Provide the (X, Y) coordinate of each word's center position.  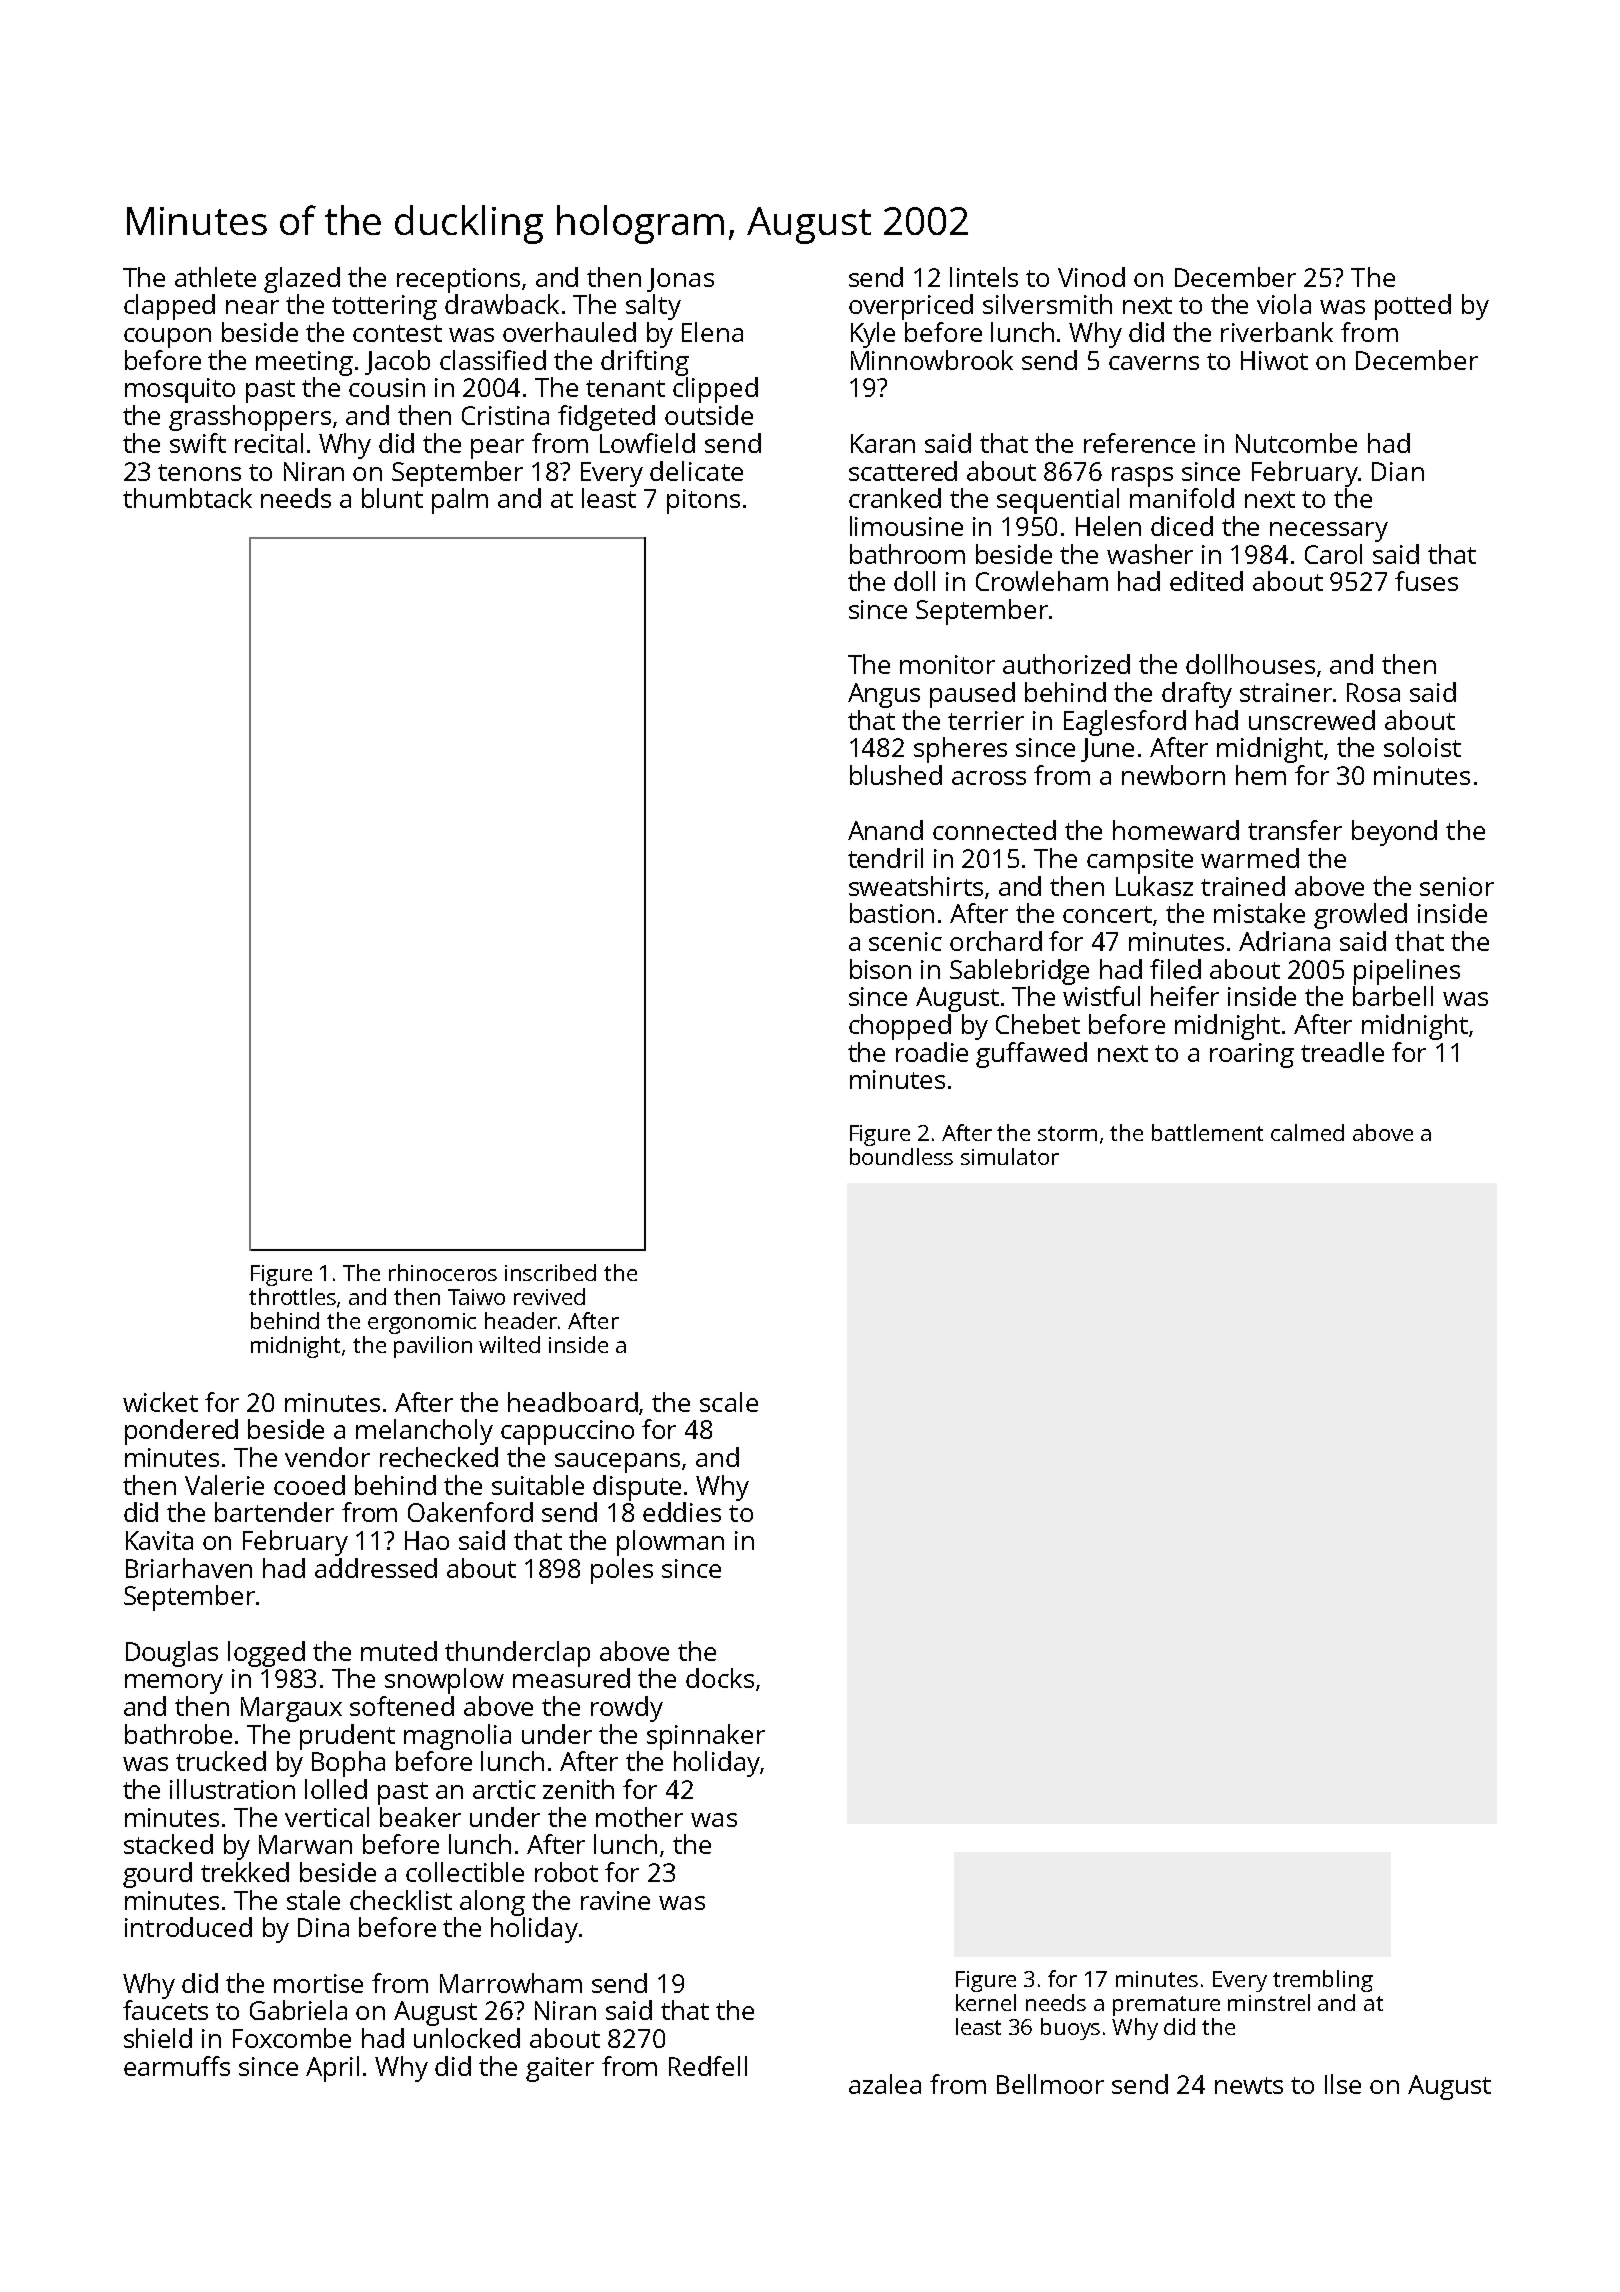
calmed (1307, 1132)
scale (729, 1402)
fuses (1426, 581)
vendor (327, 1457)
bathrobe (178, 1734)
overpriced (911, 307)
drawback (502, 304)
